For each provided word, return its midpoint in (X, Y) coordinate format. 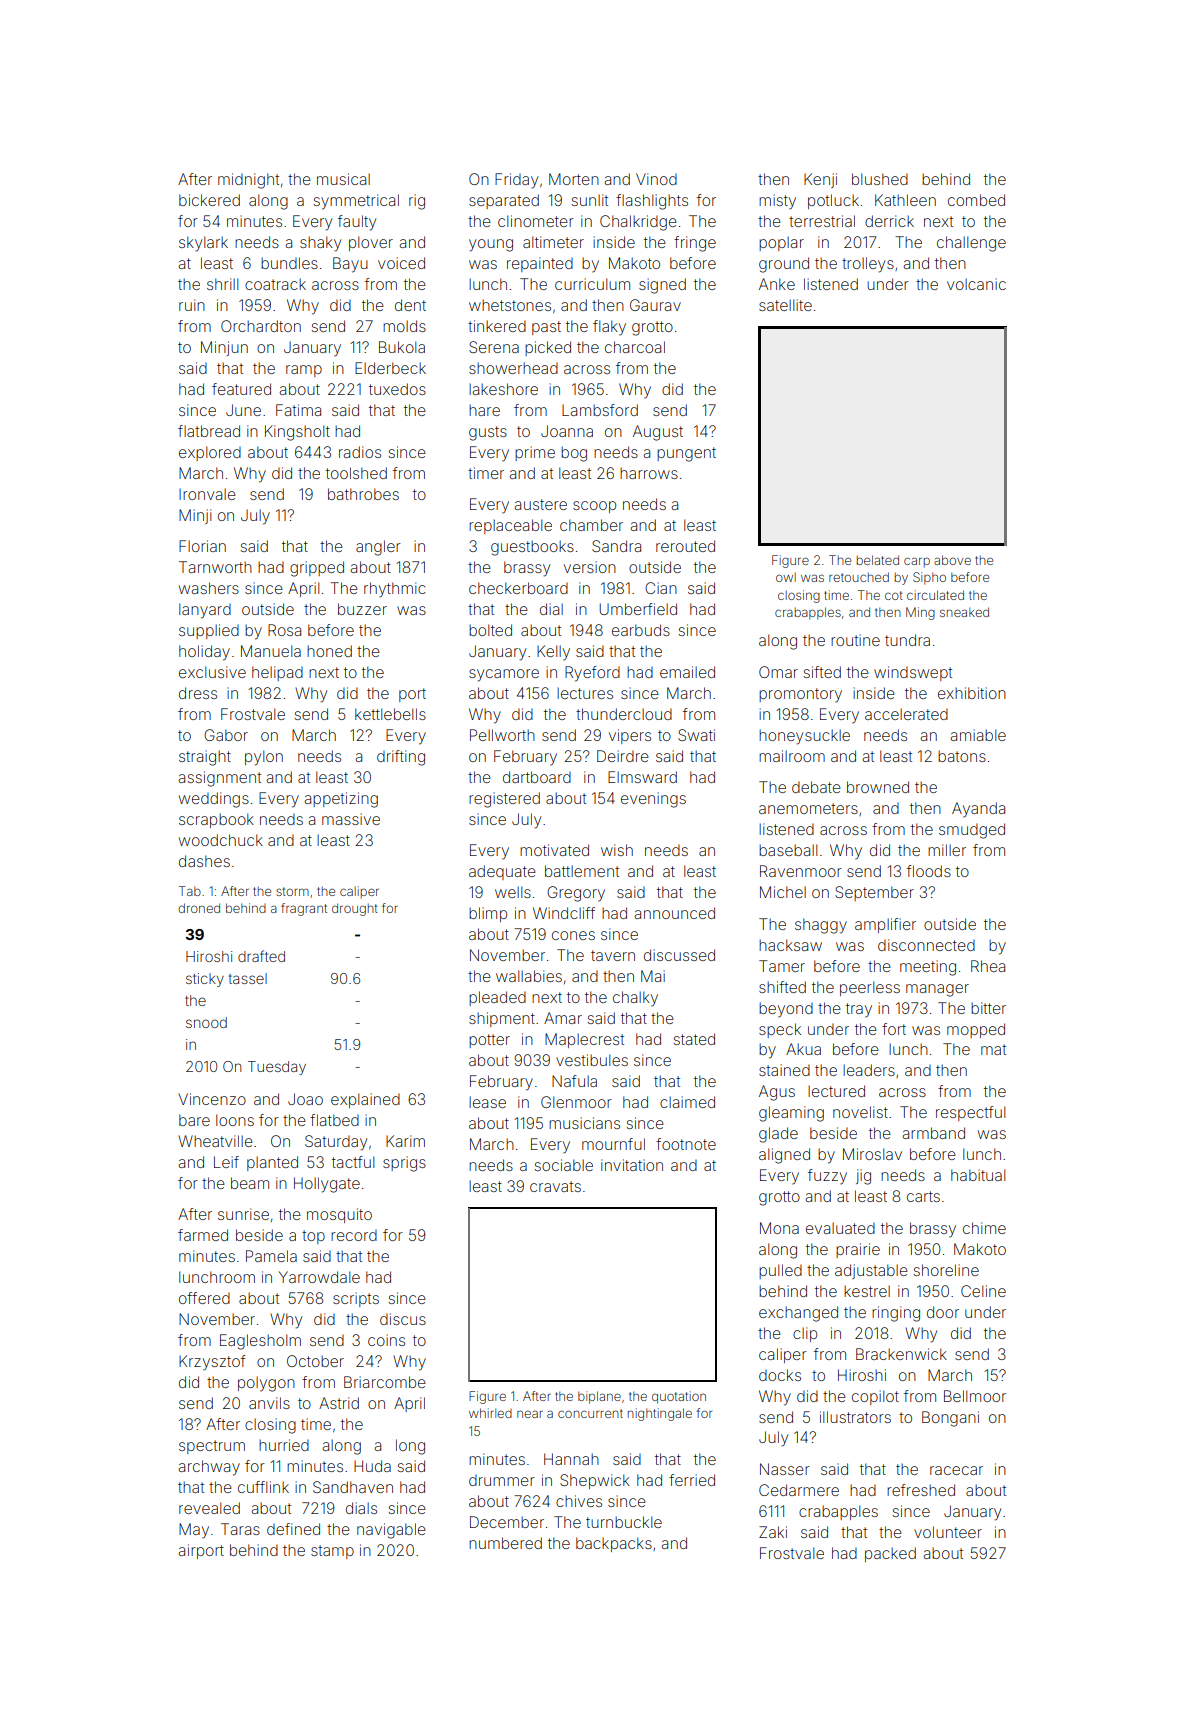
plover (371, 243)
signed (662, 286)
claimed (687, 1102)
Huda (372, 1466)
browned (878, 787)
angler (378, 548)
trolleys (868, 265)
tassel (248, 978)
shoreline (946, 1270)
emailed (687, 672)
